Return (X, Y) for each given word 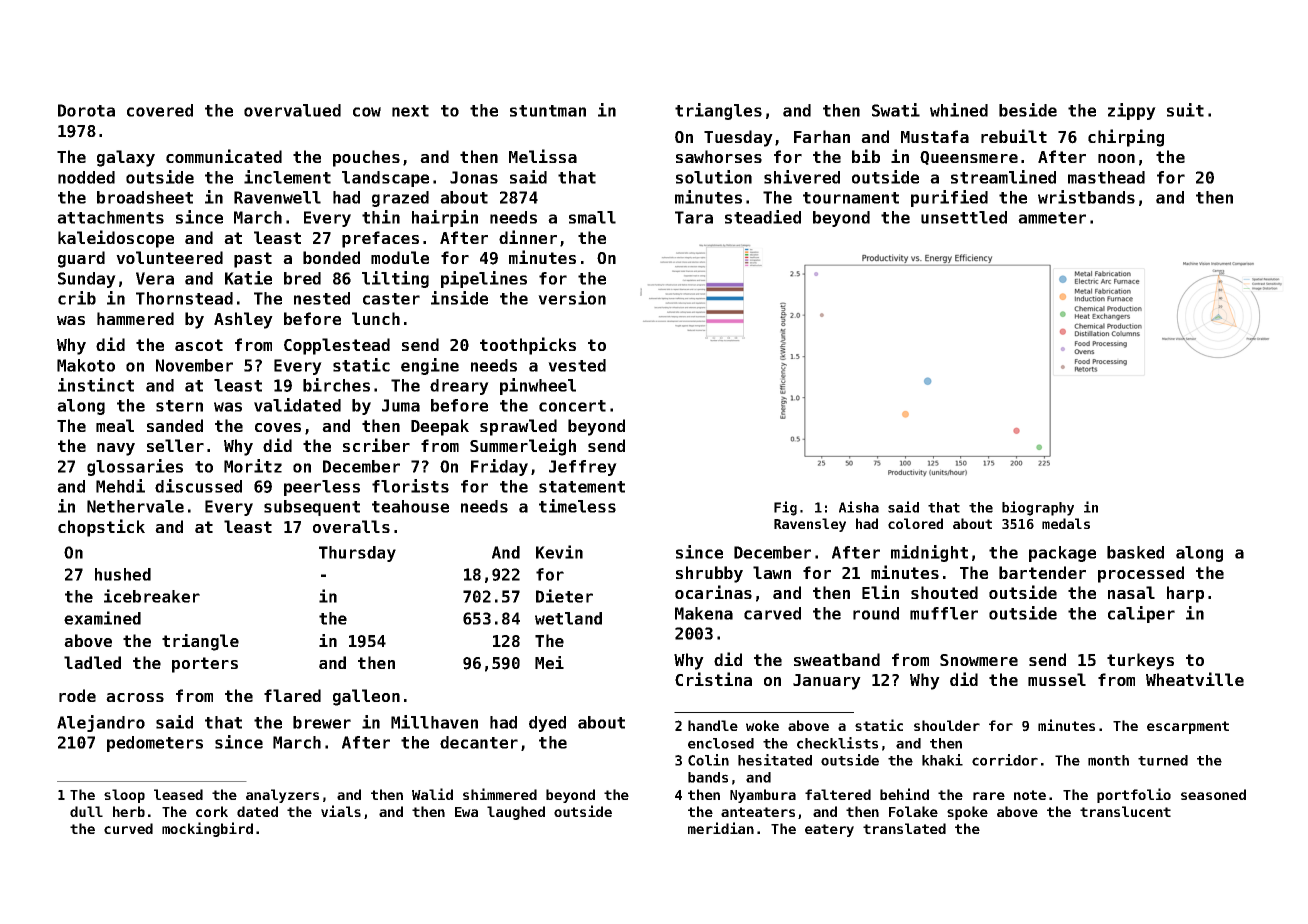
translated (904, 828)
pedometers (155, 744)
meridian (721, 828)
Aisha (859, 507)
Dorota (86, 110)
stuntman (548, 111)
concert (572, 406)
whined (959, 110)
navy (116, 449)
